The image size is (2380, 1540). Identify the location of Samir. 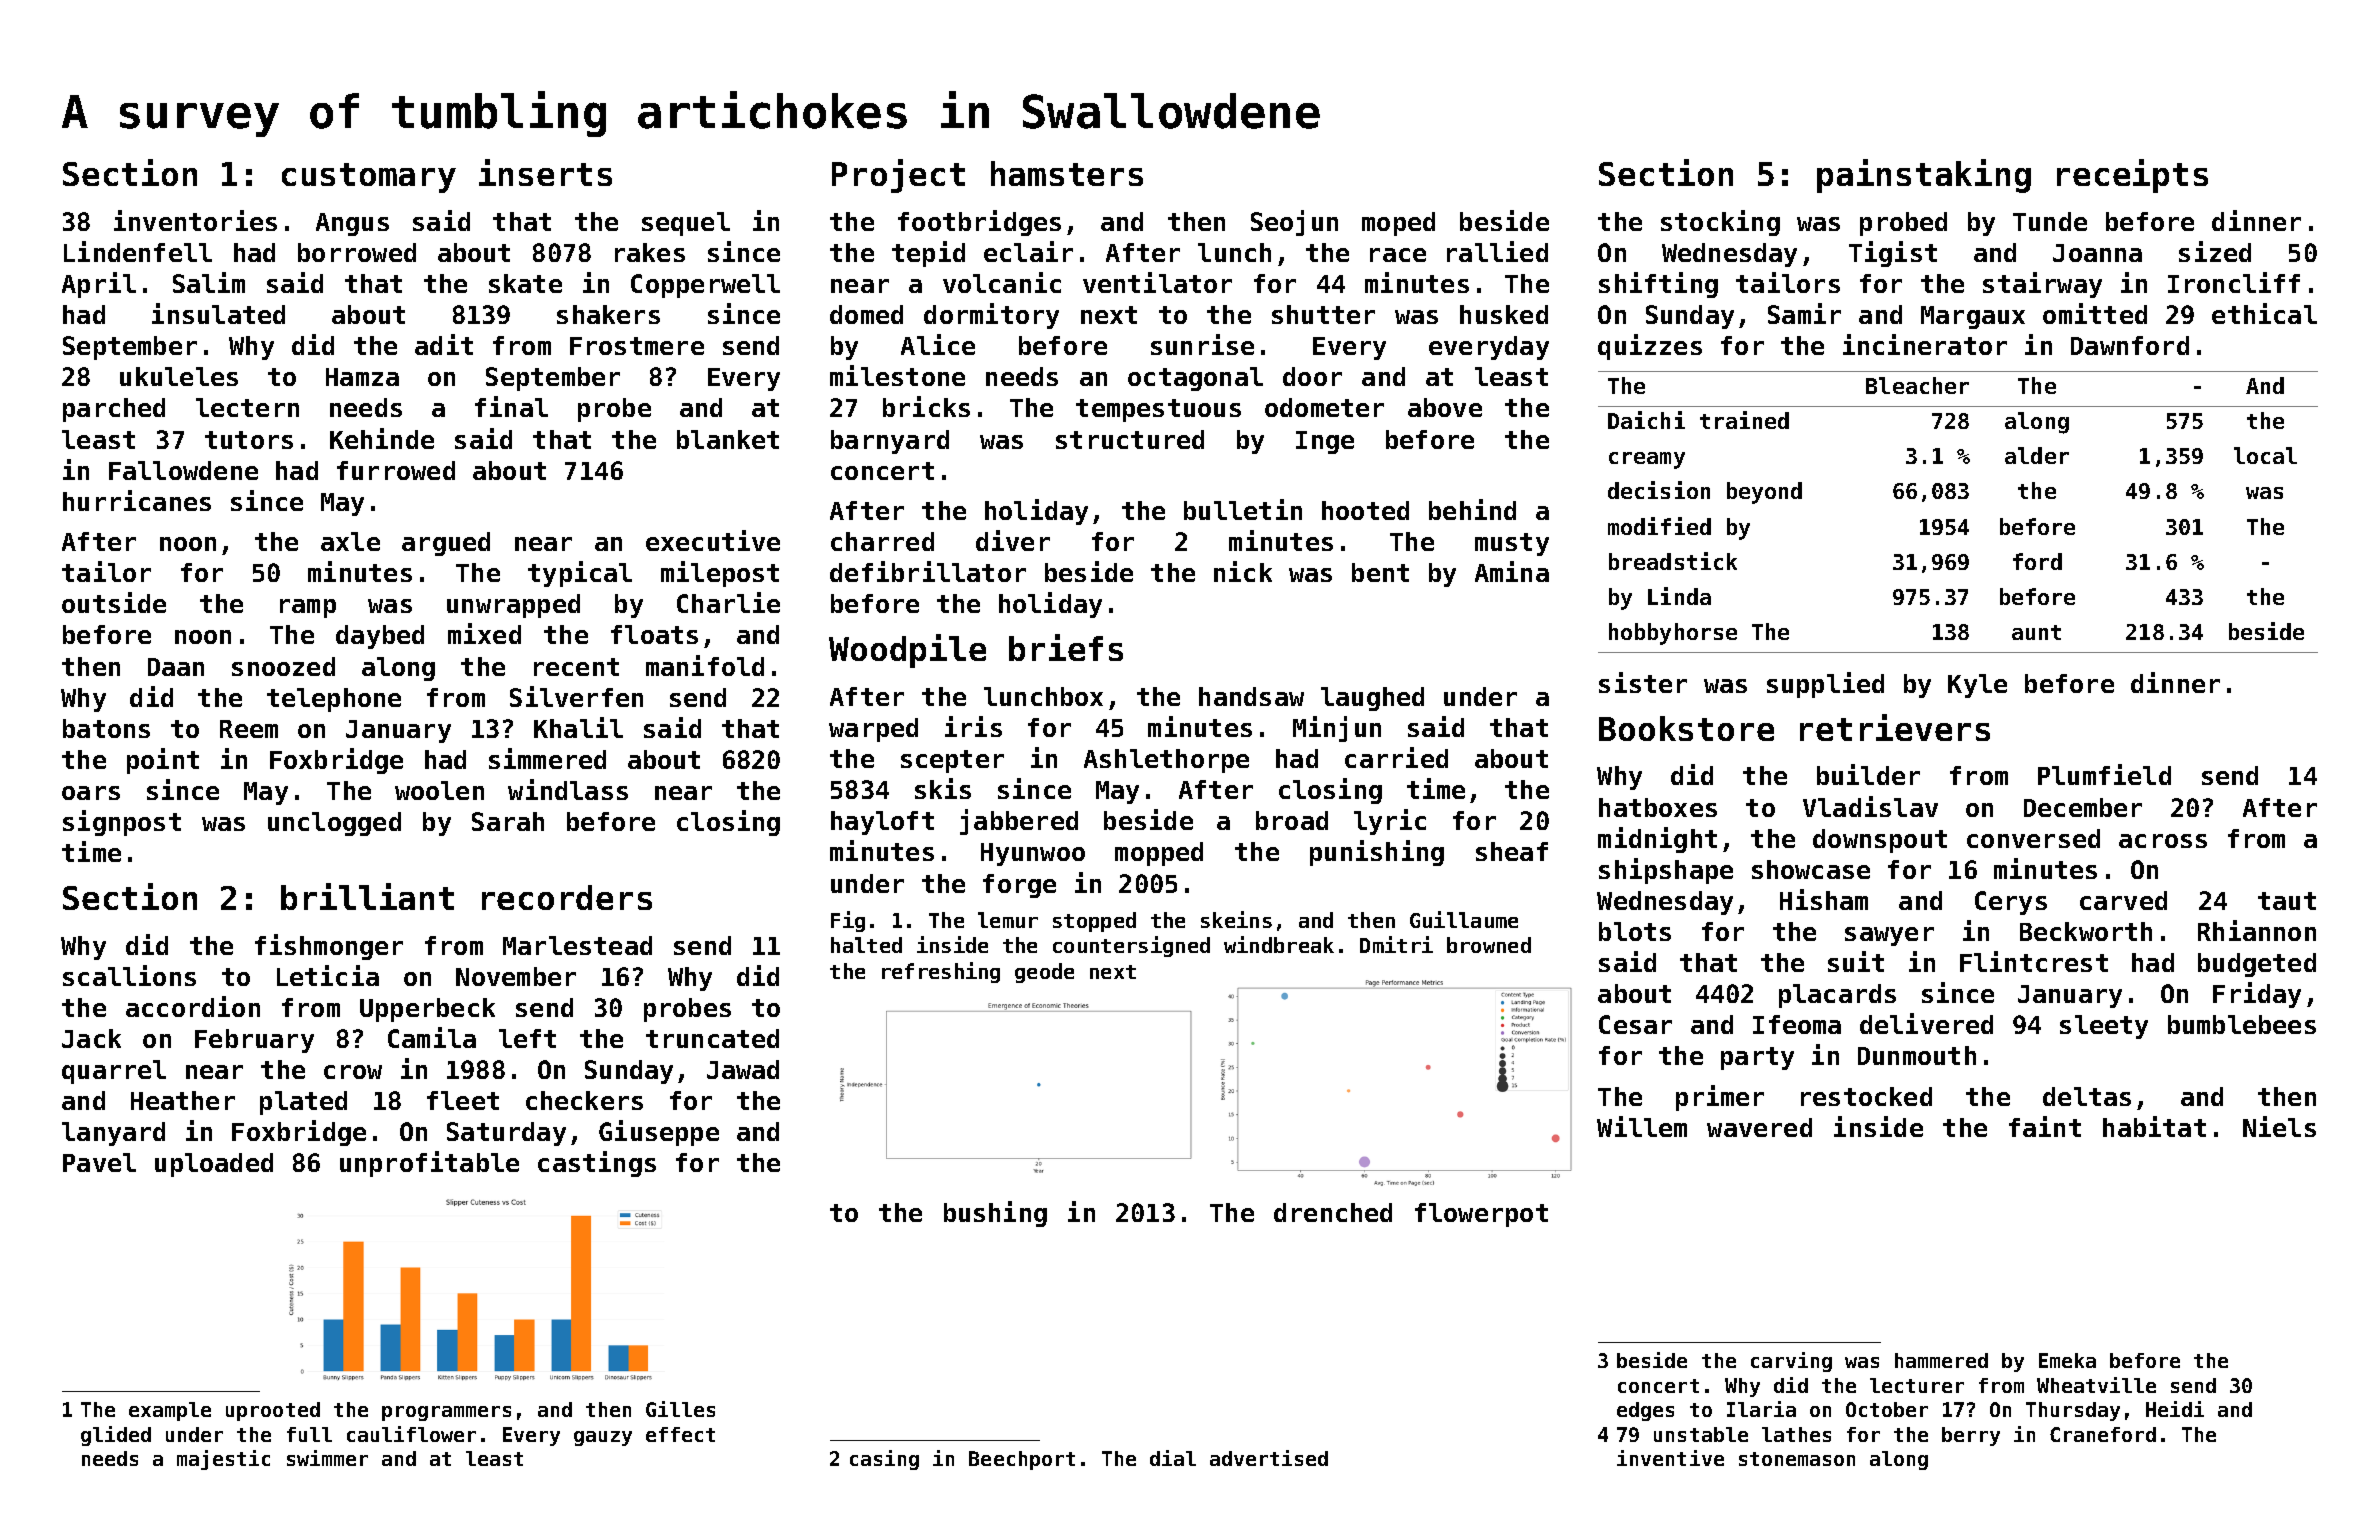
(1804, 313).
